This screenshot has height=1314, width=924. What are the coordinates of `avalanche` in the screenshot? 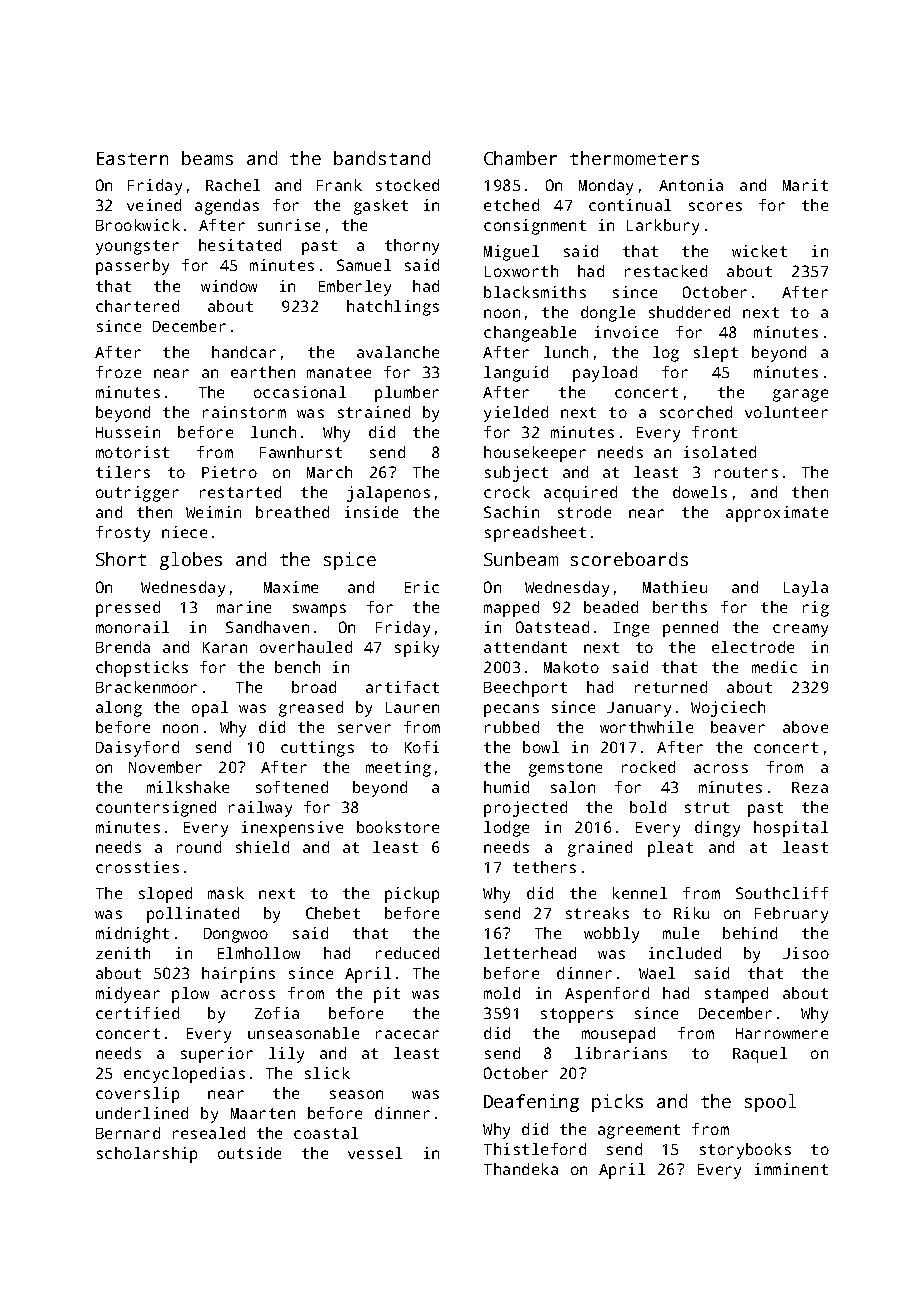 It's located at (398, 352).
